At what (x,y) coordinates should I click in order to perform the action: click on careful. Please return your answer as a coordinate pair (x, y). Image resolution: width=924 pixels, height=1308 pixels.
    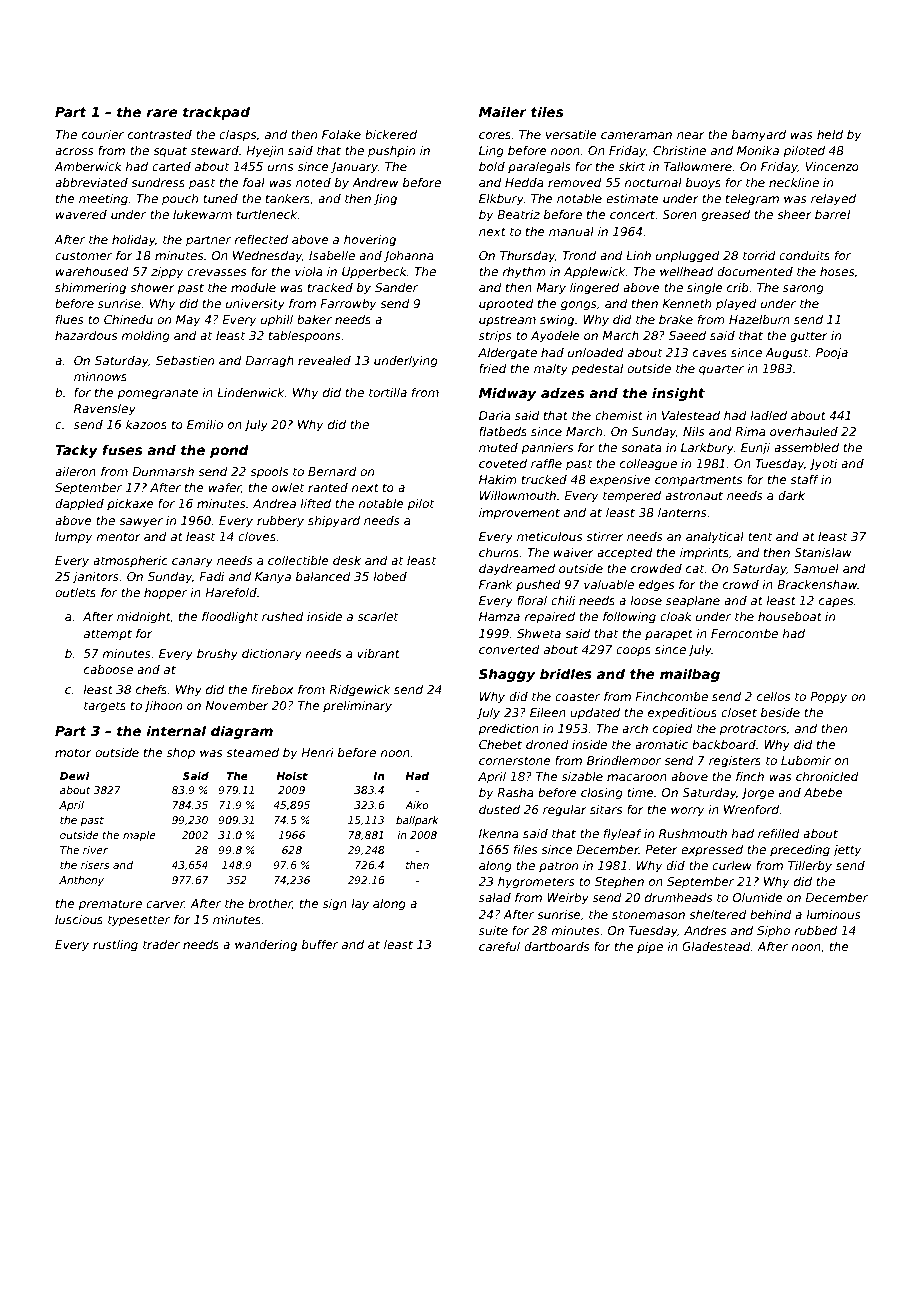
    Looking at the image, I should click on (499, 946).
